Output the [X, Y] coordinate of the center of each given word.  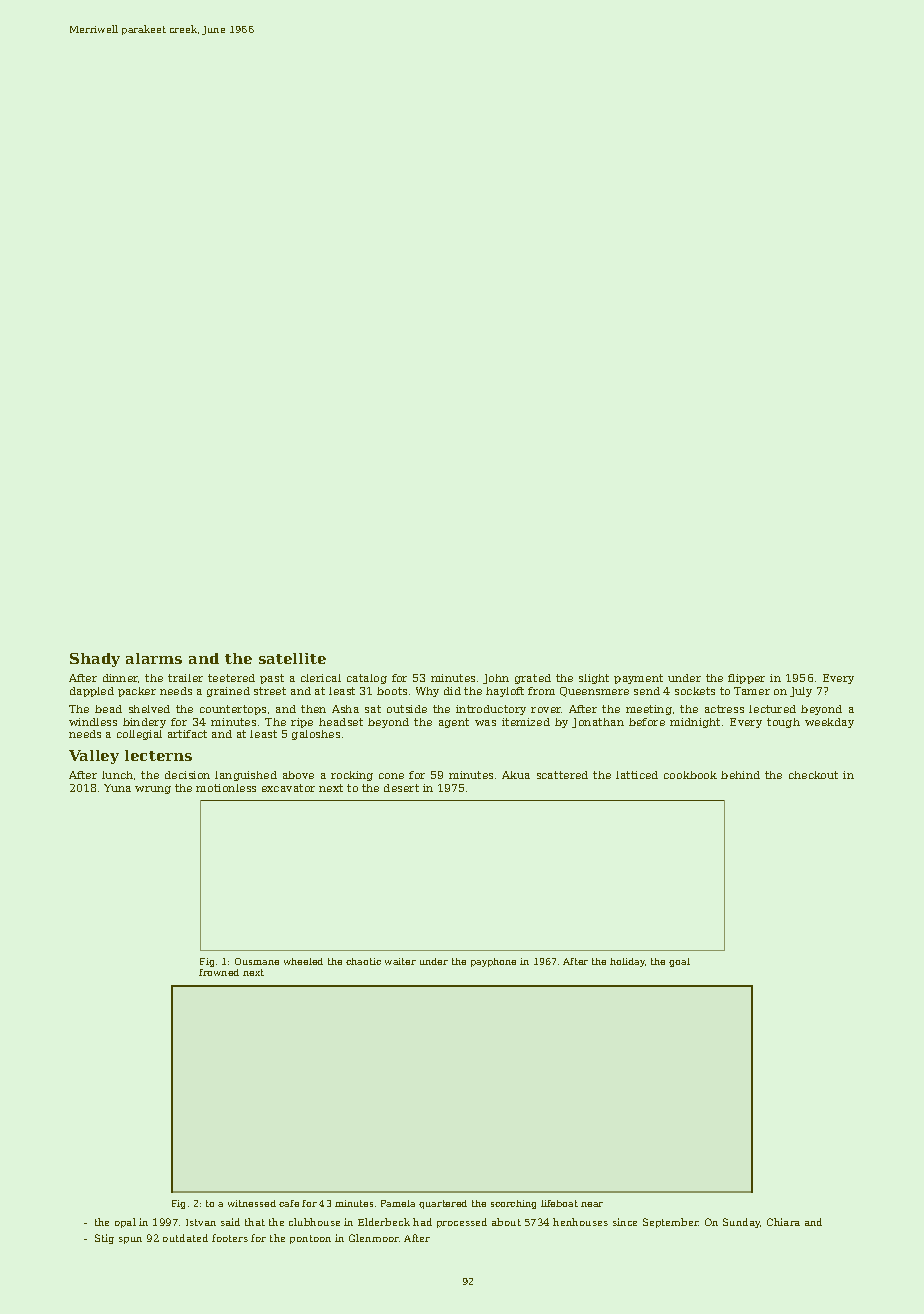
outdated [185, 1238]
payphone [493, 962]
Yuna [117, 788]
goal [679, 962]
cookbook [690, 775]
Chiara [783, 1222]
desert [401, 788]
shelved [149, 709]
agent [454, 723]
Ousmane [257, 961]
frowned [219, 972]
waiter [400, 961]
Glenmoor [374, 1238]
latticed [637, 775]
